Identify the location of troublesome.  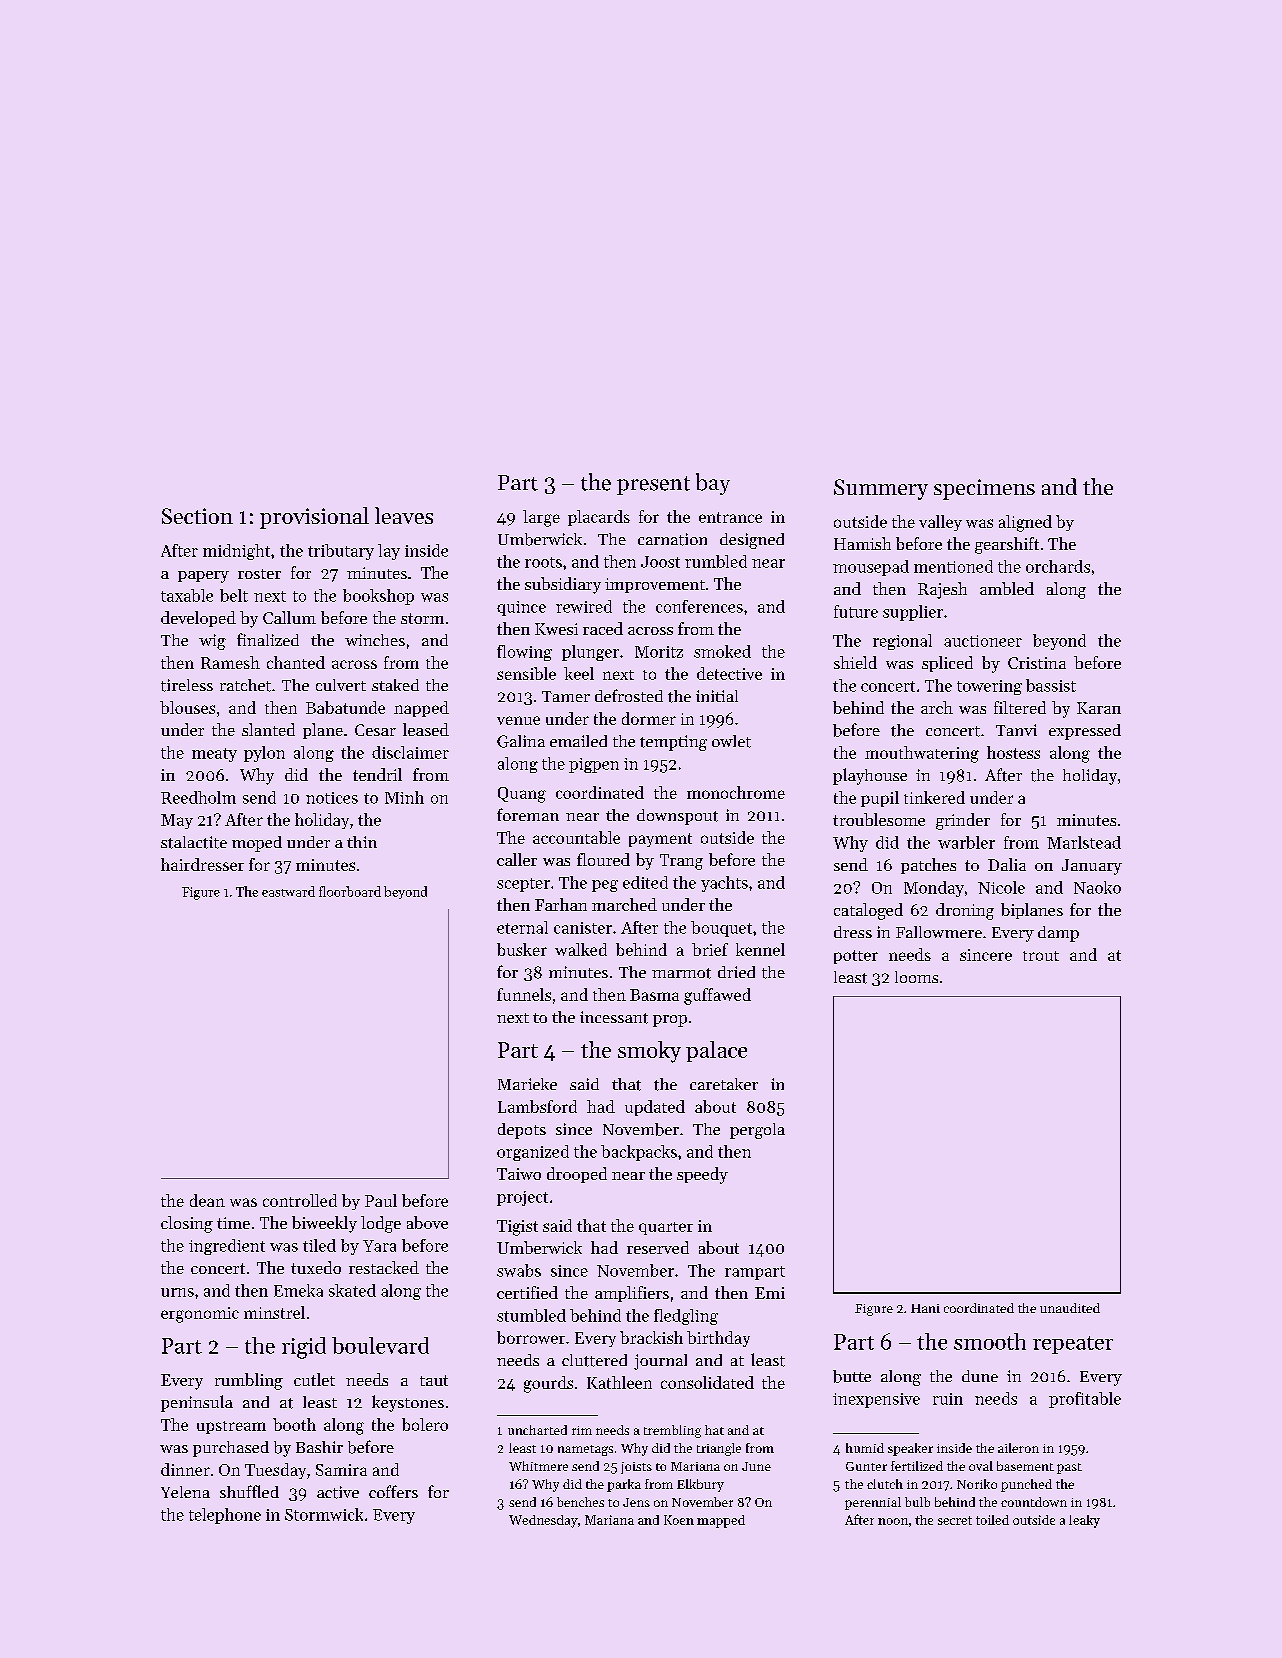
(879, 819).
